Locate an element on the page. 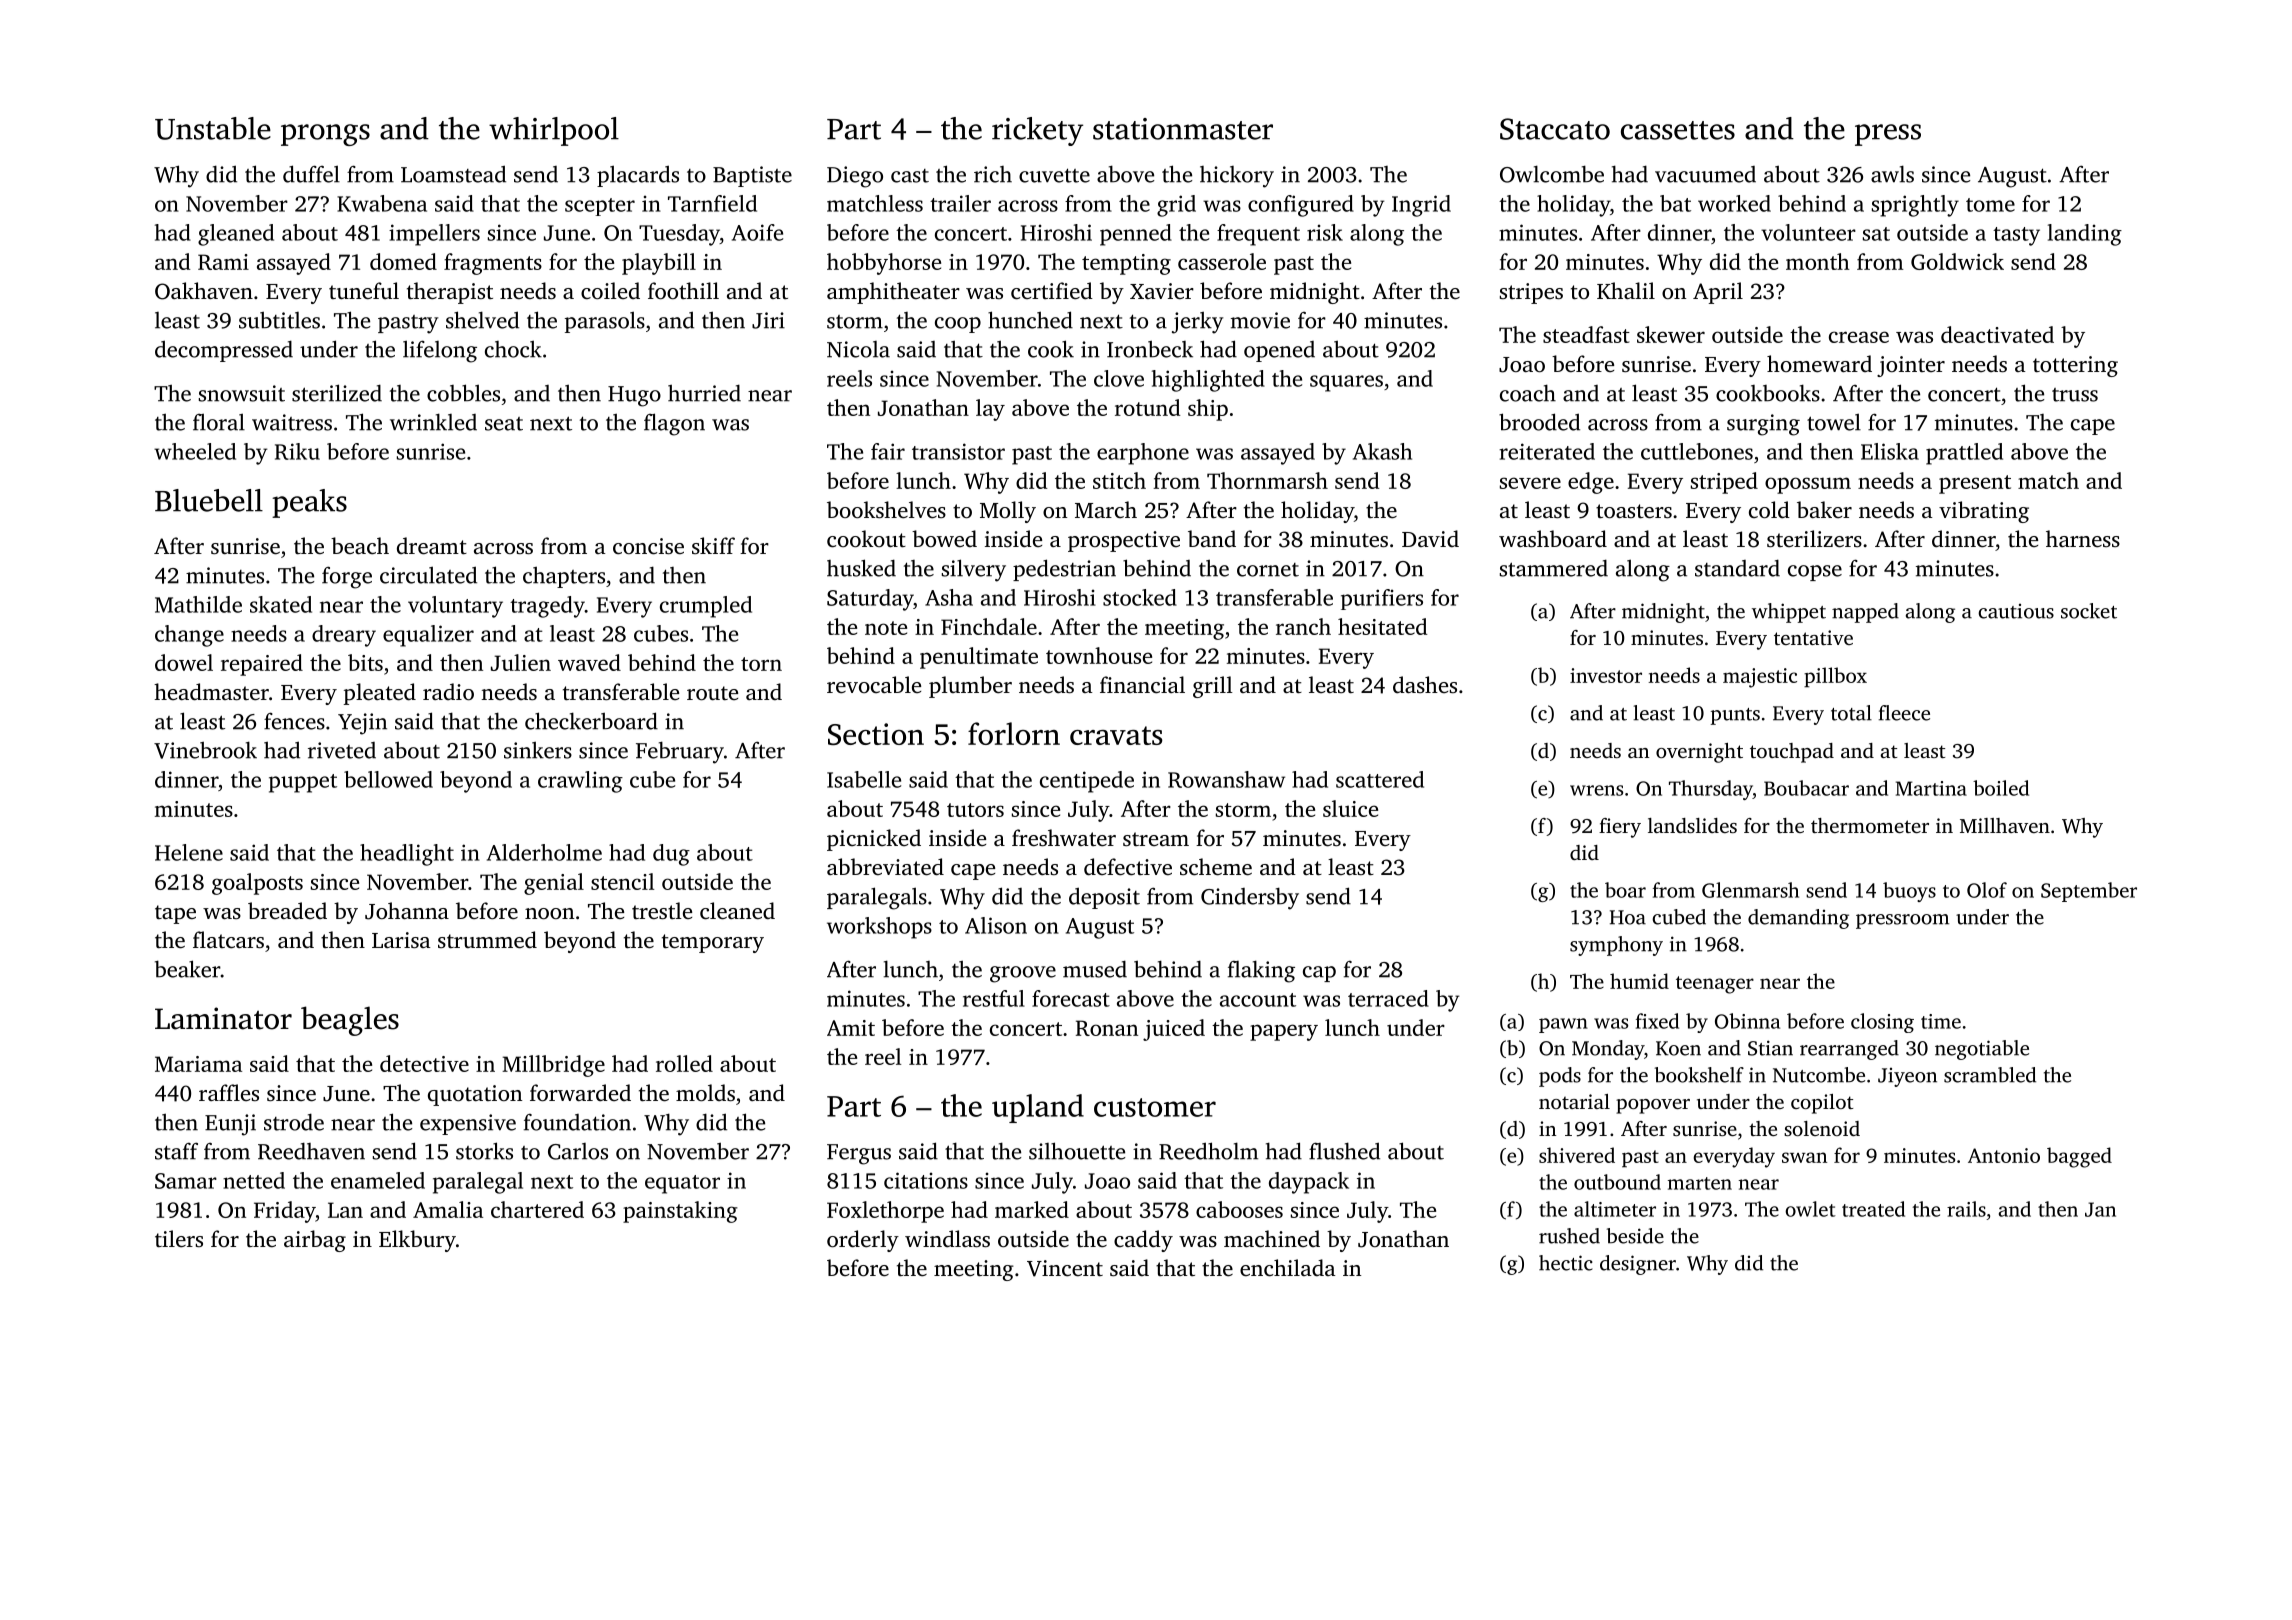  present is located at coordinates (1975, 484).
